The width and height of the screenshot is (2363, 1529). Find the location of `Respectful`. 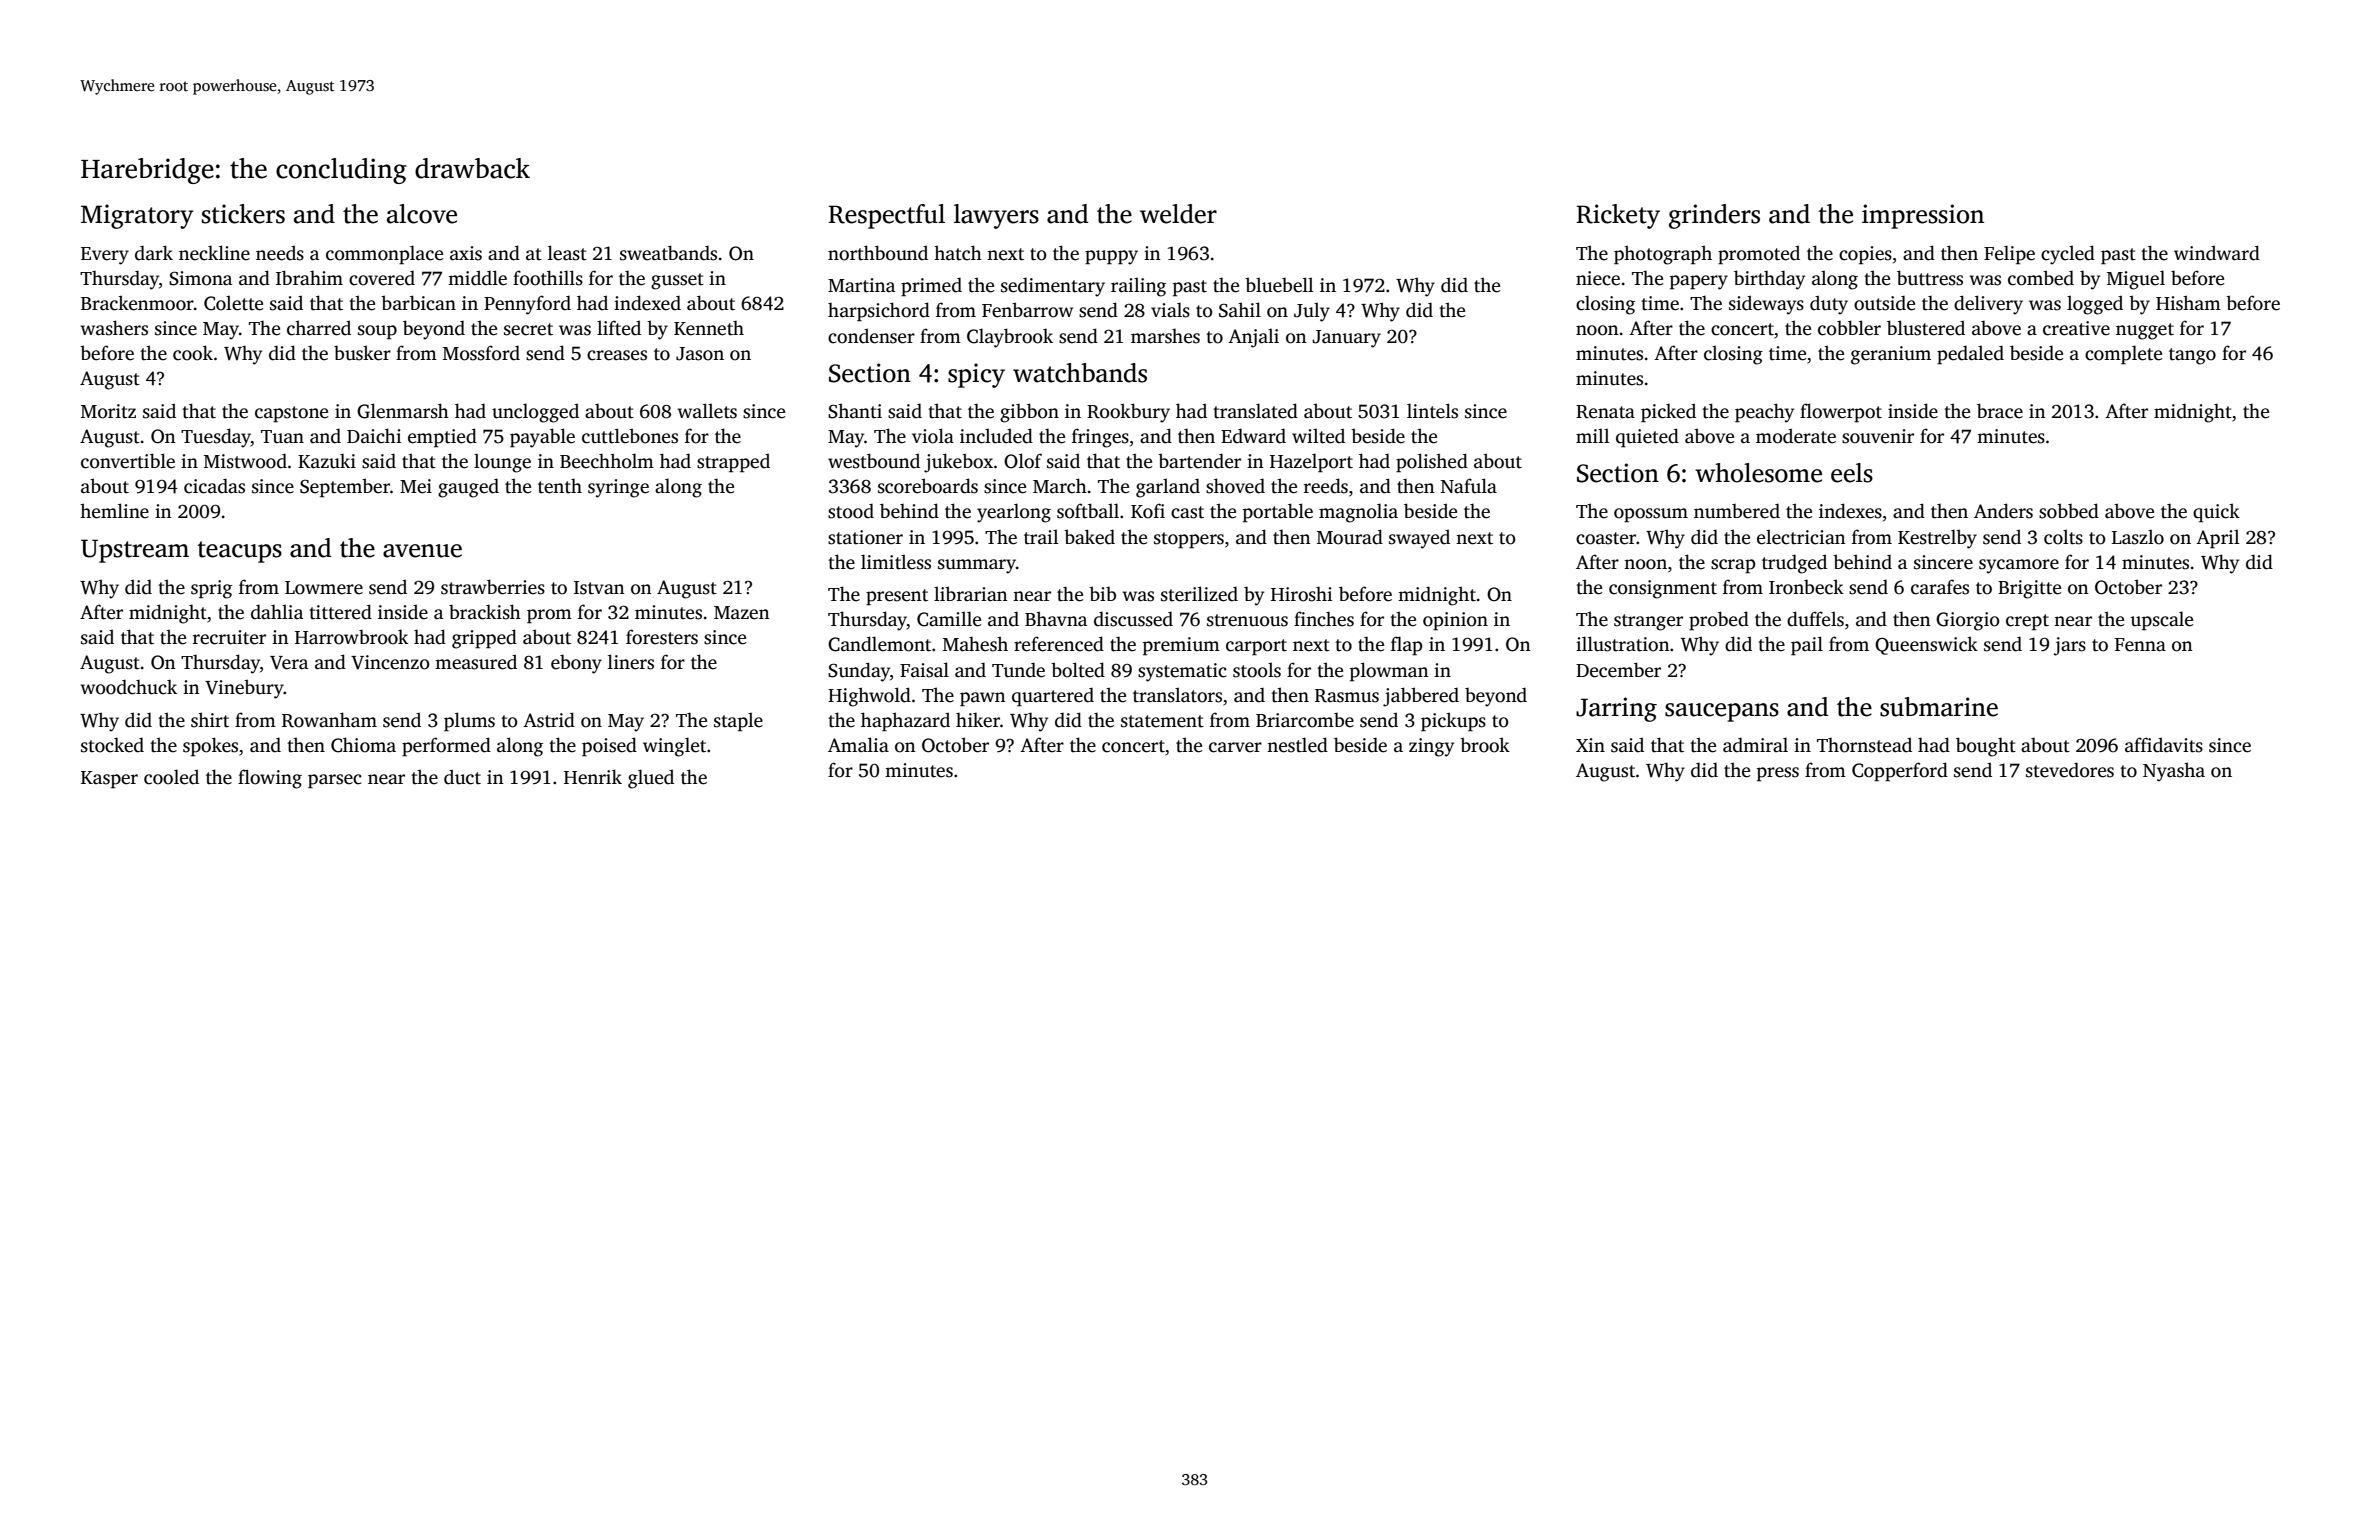

Respectful is located at coordinates (886, 216).
